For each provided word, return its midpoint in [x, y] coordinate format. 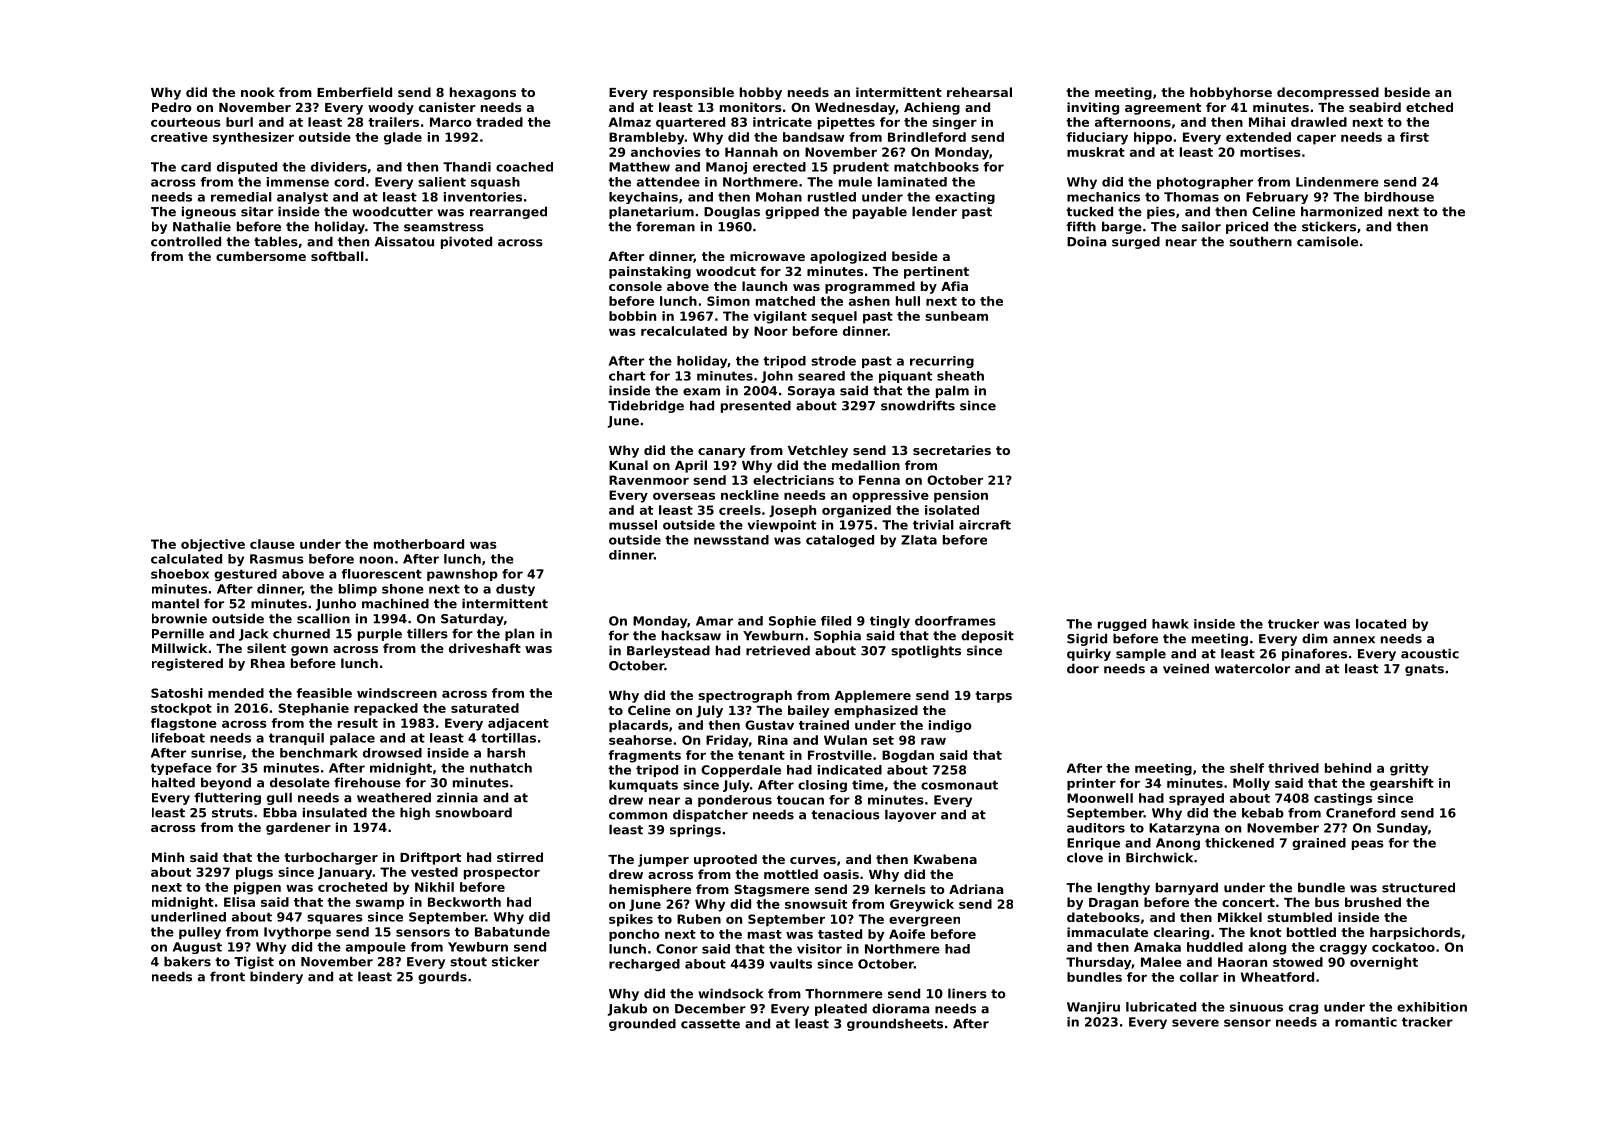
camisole [1327, 241]
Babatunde [512, 932]
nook [258, 92]
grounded [642, 1024]
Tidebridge [646, 406]
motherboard [419, 544]
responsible [693, 93]
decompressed [1328, 93]
